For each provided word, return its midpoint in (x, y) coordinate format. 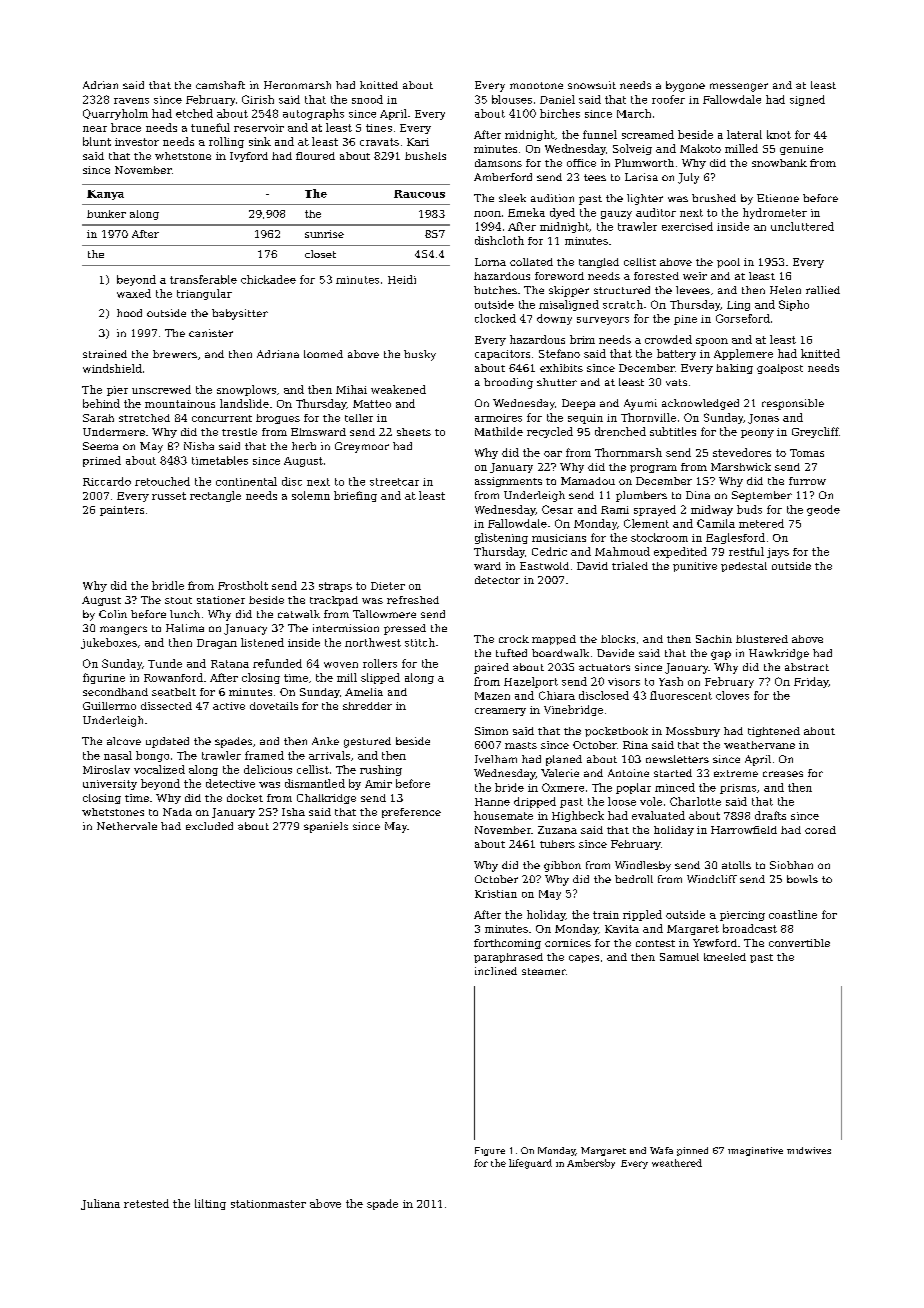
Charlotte (695, 801)
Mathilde (499, 431)
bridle (168, 585)
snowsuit (592, 85)
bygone (685, 86)
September (762, 496)
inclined (496, 971)
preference (411, 813)
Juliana (100, 1204)
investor (137, 142)
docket (245, 798)
